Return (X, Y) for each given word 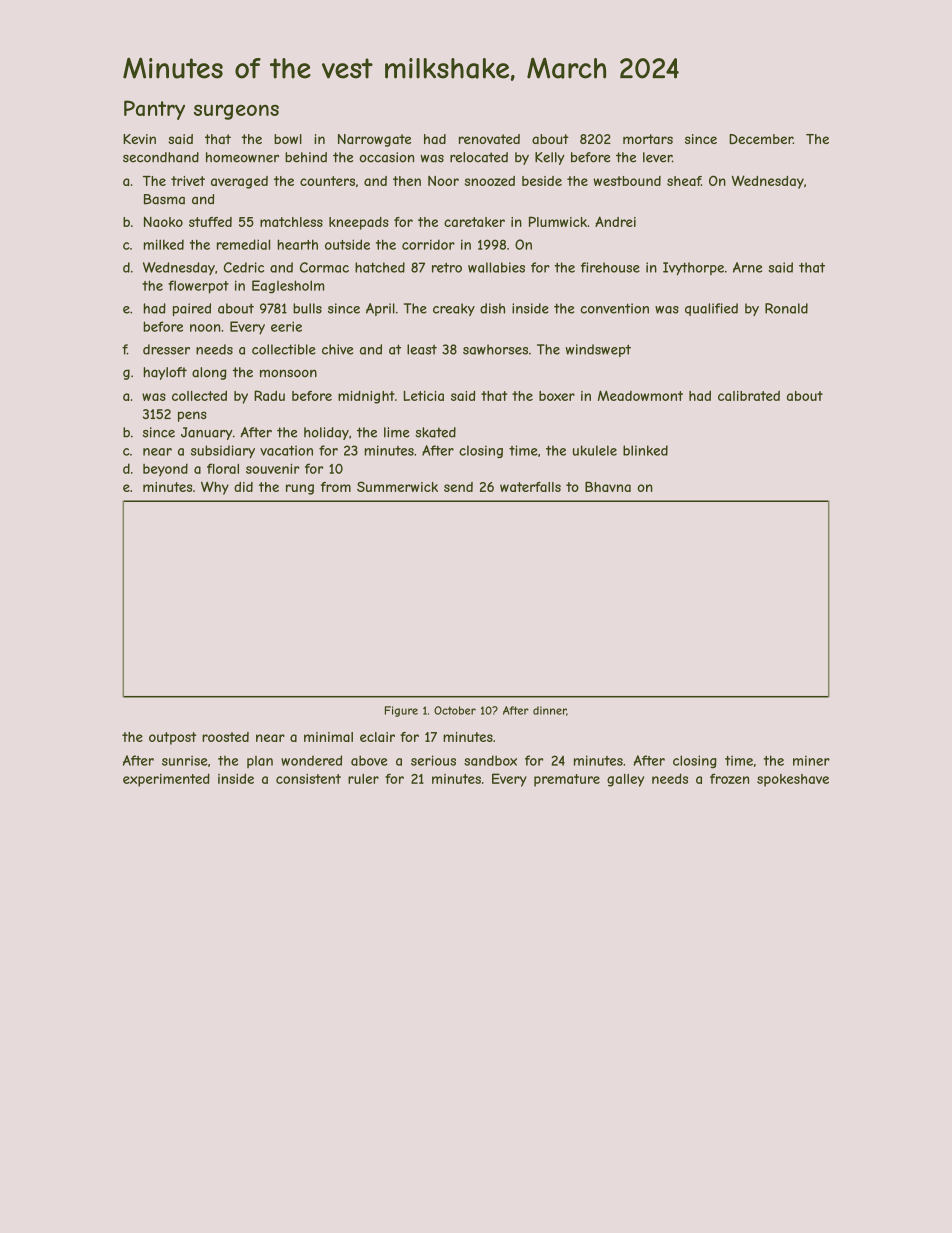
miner (811, 760)
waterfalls (530, 487)
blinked (645, 450)
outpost (172, 738)
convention (614, 308)
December (761, 139)
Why (215, 488)
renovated (489, 139)
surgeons (236, 112)
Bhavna (608, 487)
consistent (308, 779)
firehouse (610, 267)
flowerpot (198, 287)
